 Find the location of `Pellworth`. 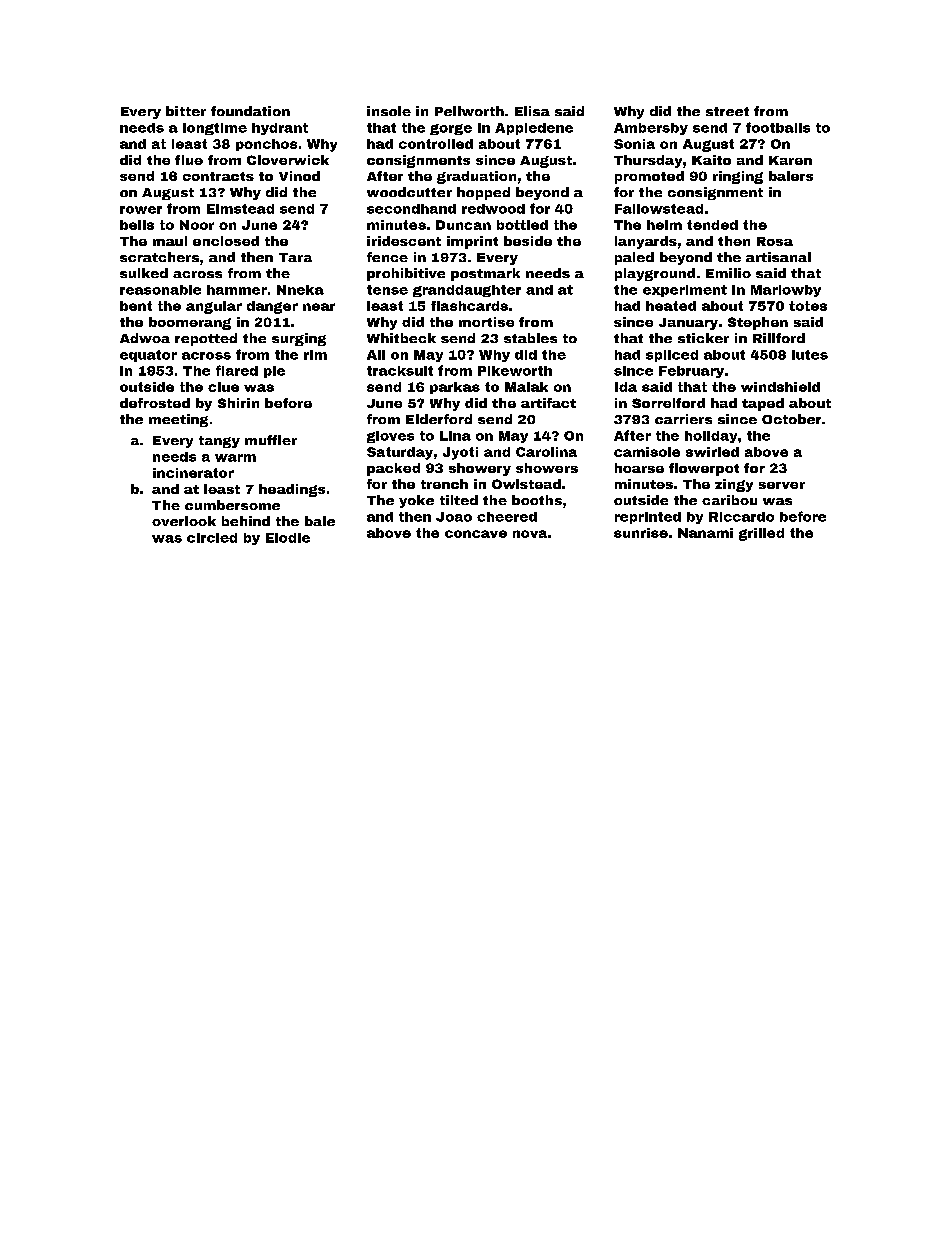

Pellworth is located at coordinates (469, 111).
